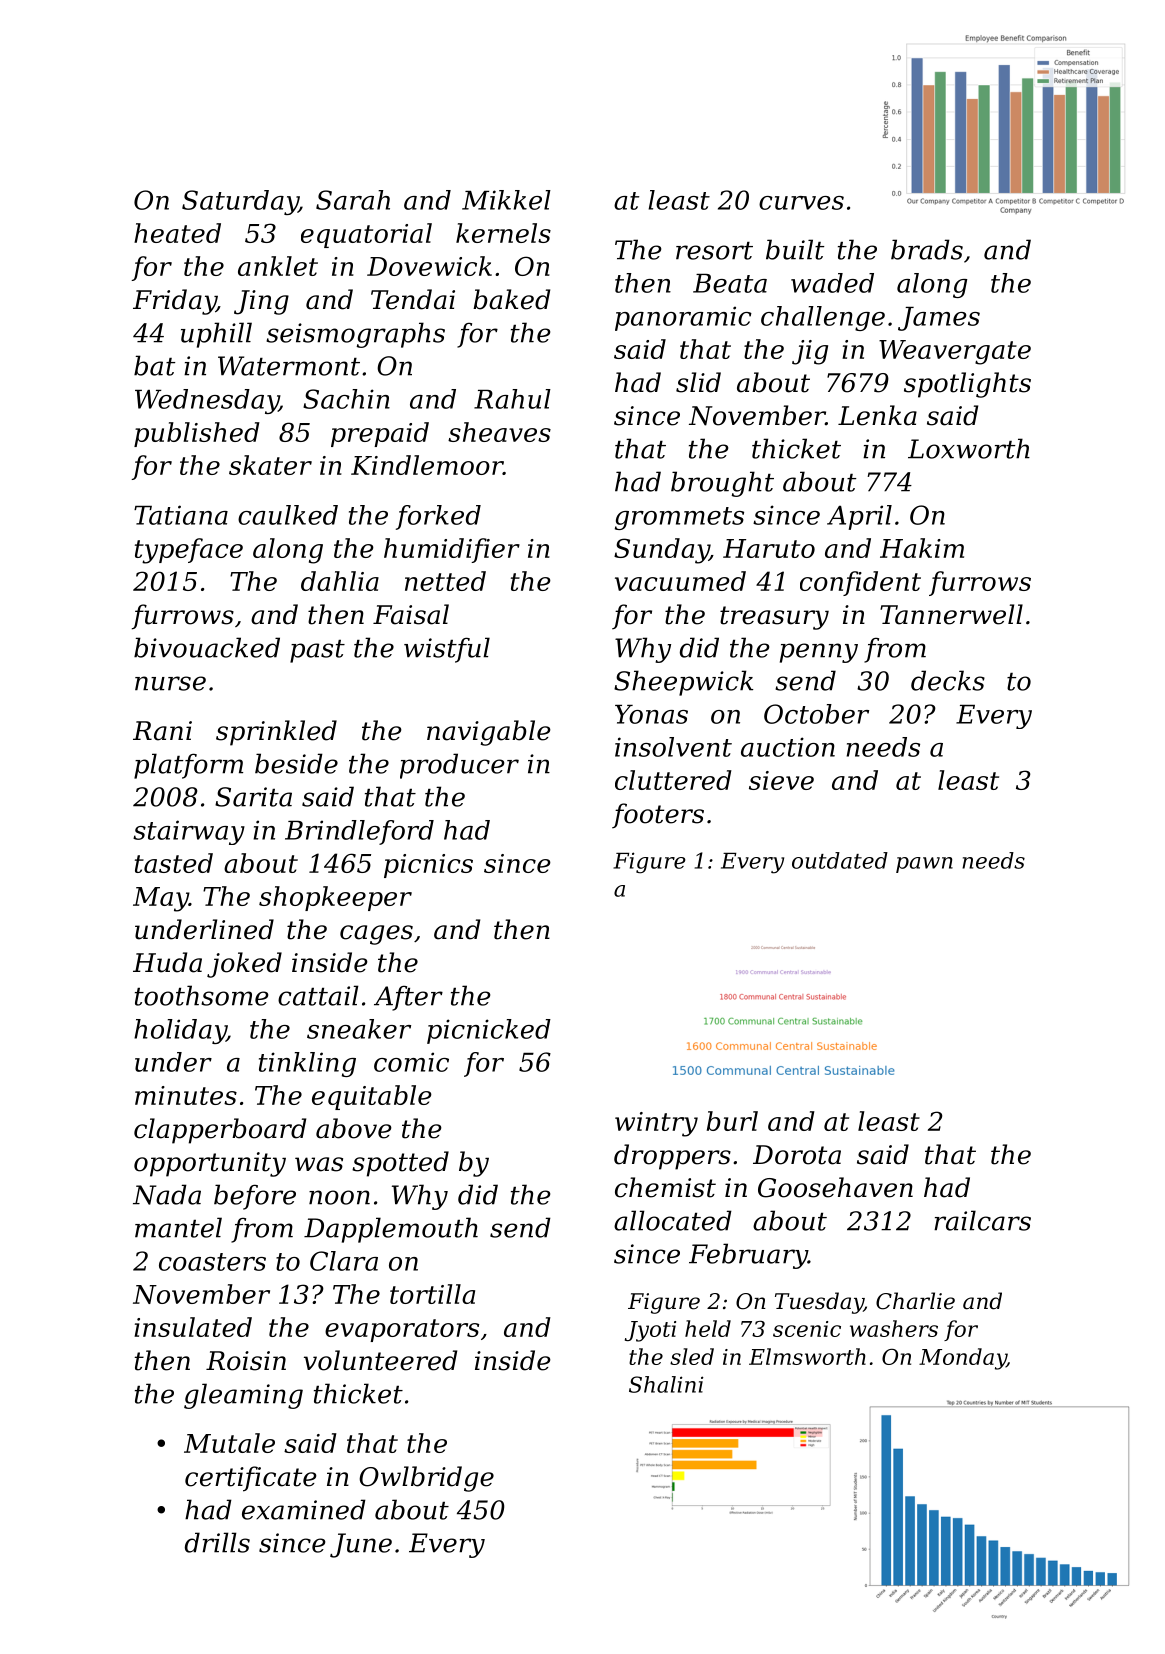 The width and height of the screenshot is (1165, 1654). What do you see at coordinates (835, 1187) in the screenshot?
I see `Goosehaven` at bounding box center [835, 1187].
